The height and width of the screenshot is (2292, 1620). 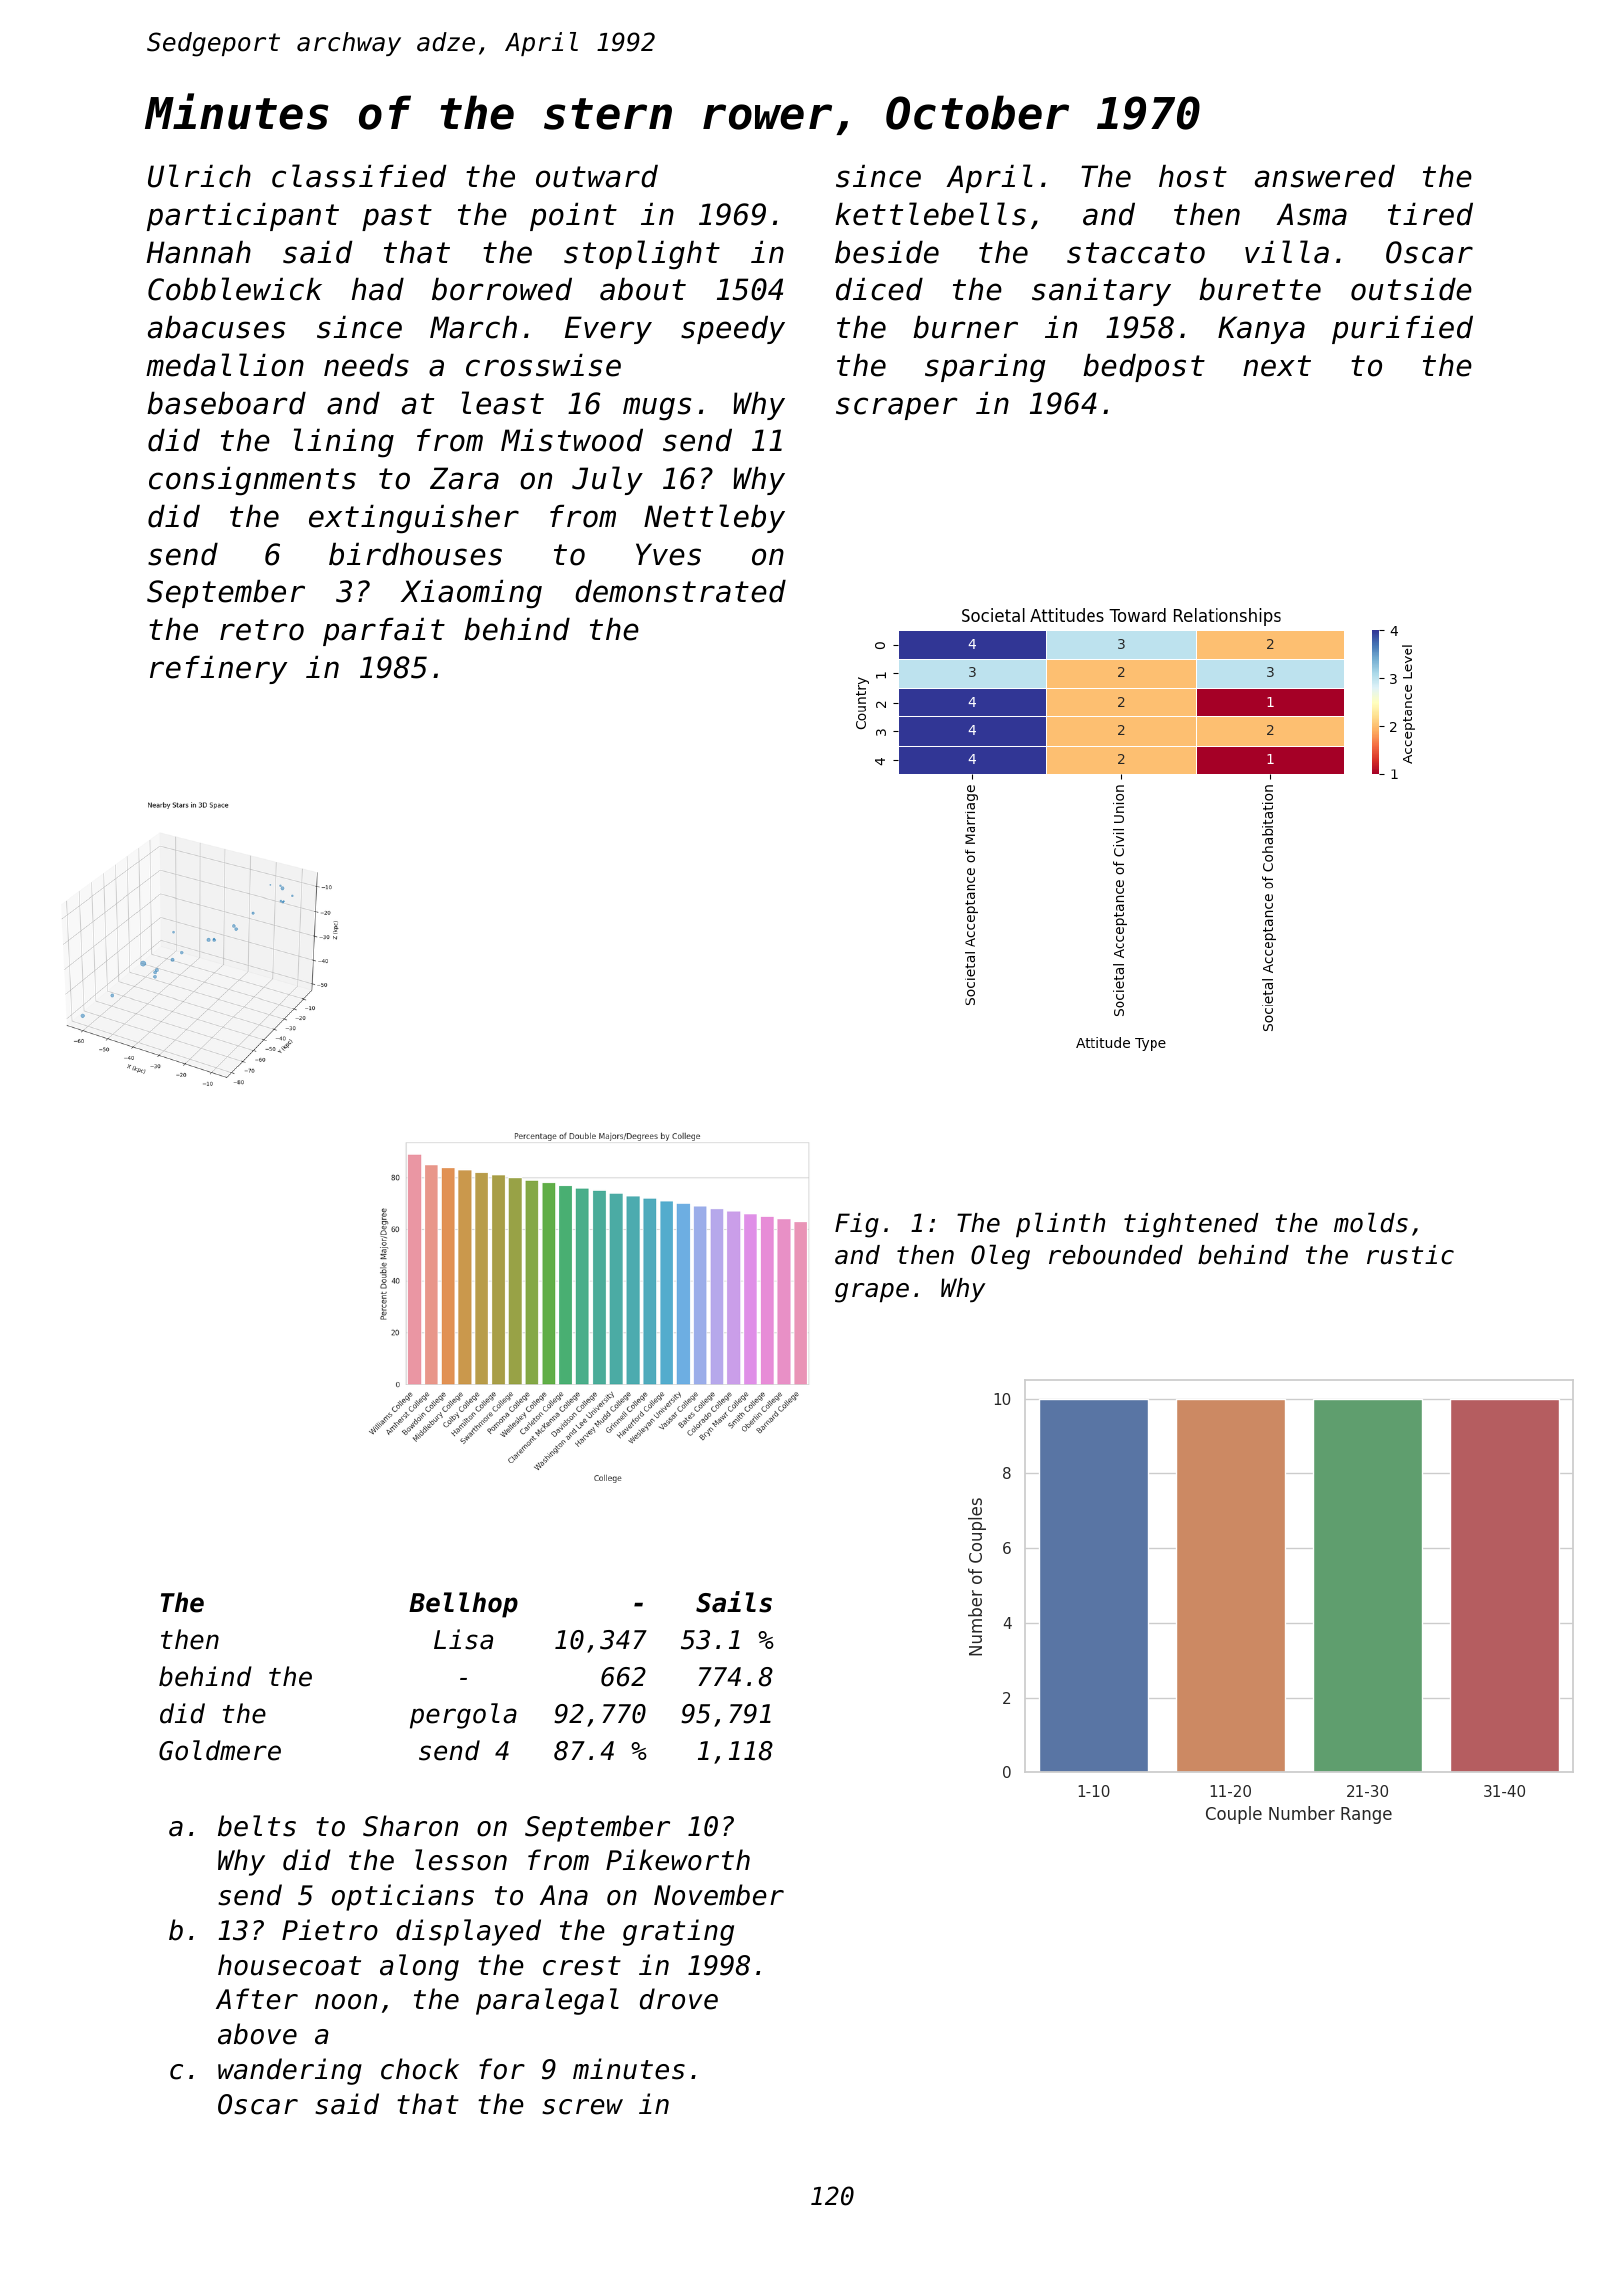 I want to click on classified, so click(x=359, y=176).
